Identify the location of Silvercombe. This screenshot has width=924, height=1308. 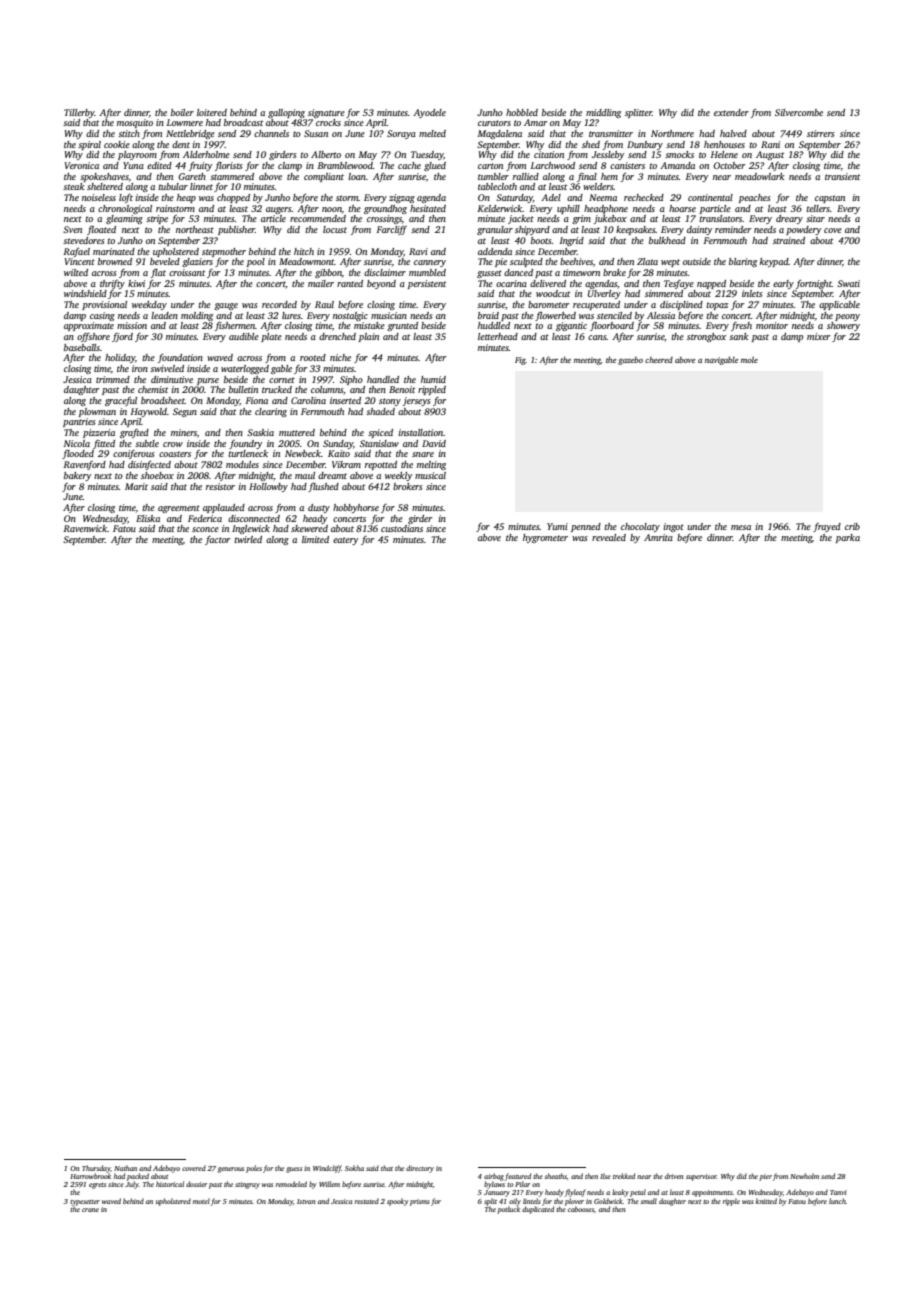
(799, 112).
